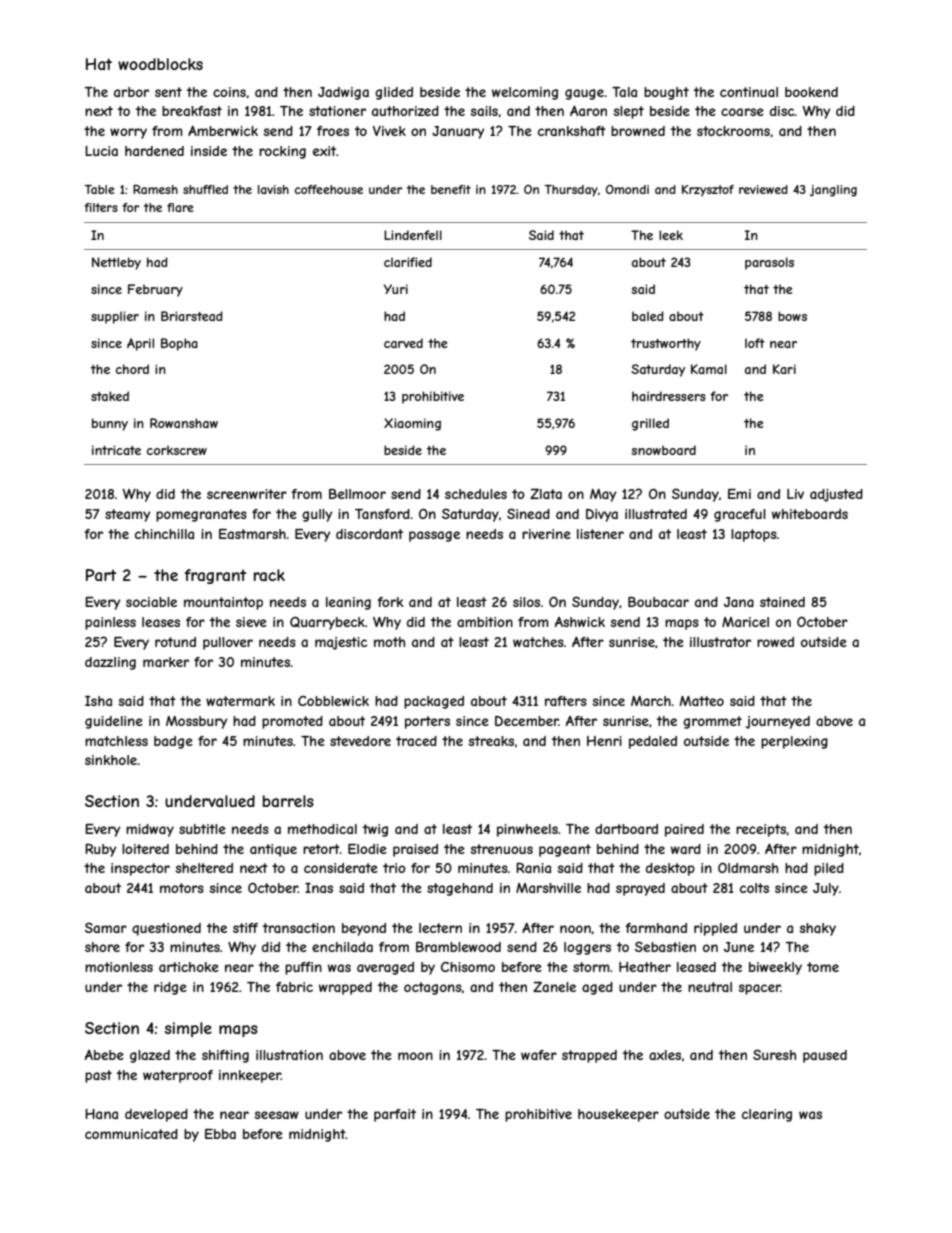 This screenshot has width=952, height=1233. I want to click on Ashwick, so click(580, 622).
